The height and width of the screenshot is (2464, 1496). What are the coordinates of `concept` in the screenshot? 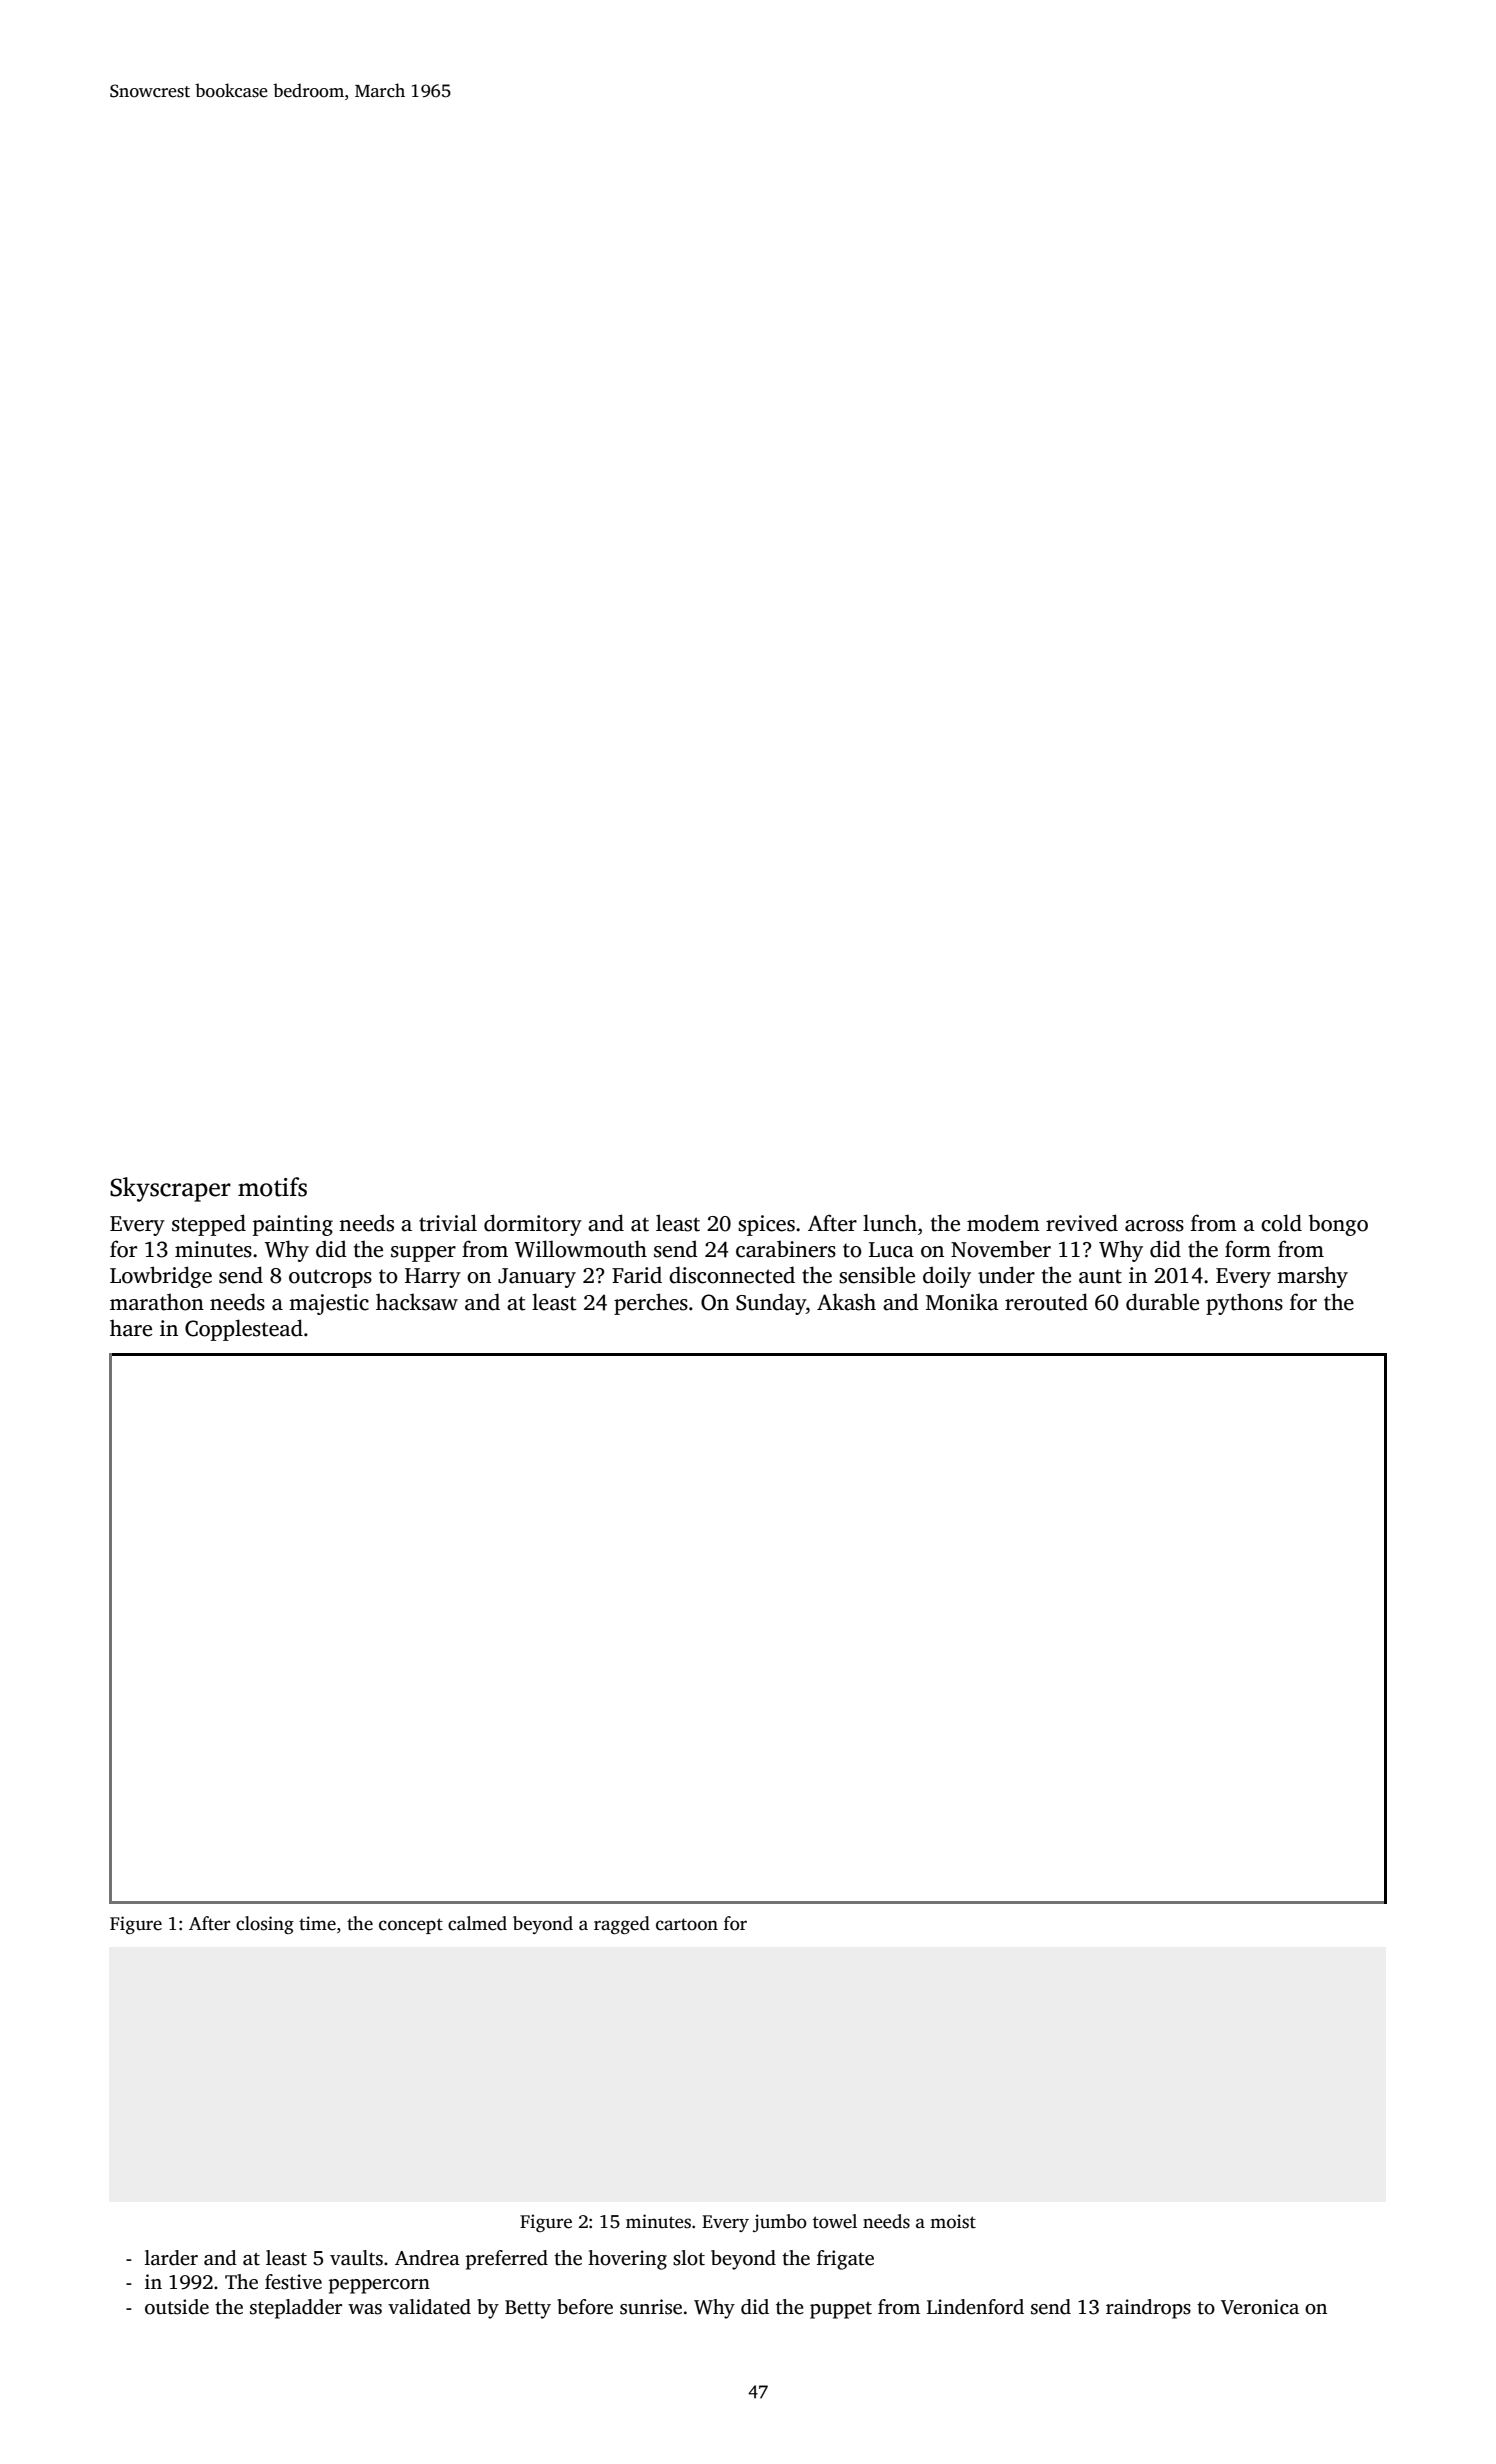 It's located at (411, 1926).
